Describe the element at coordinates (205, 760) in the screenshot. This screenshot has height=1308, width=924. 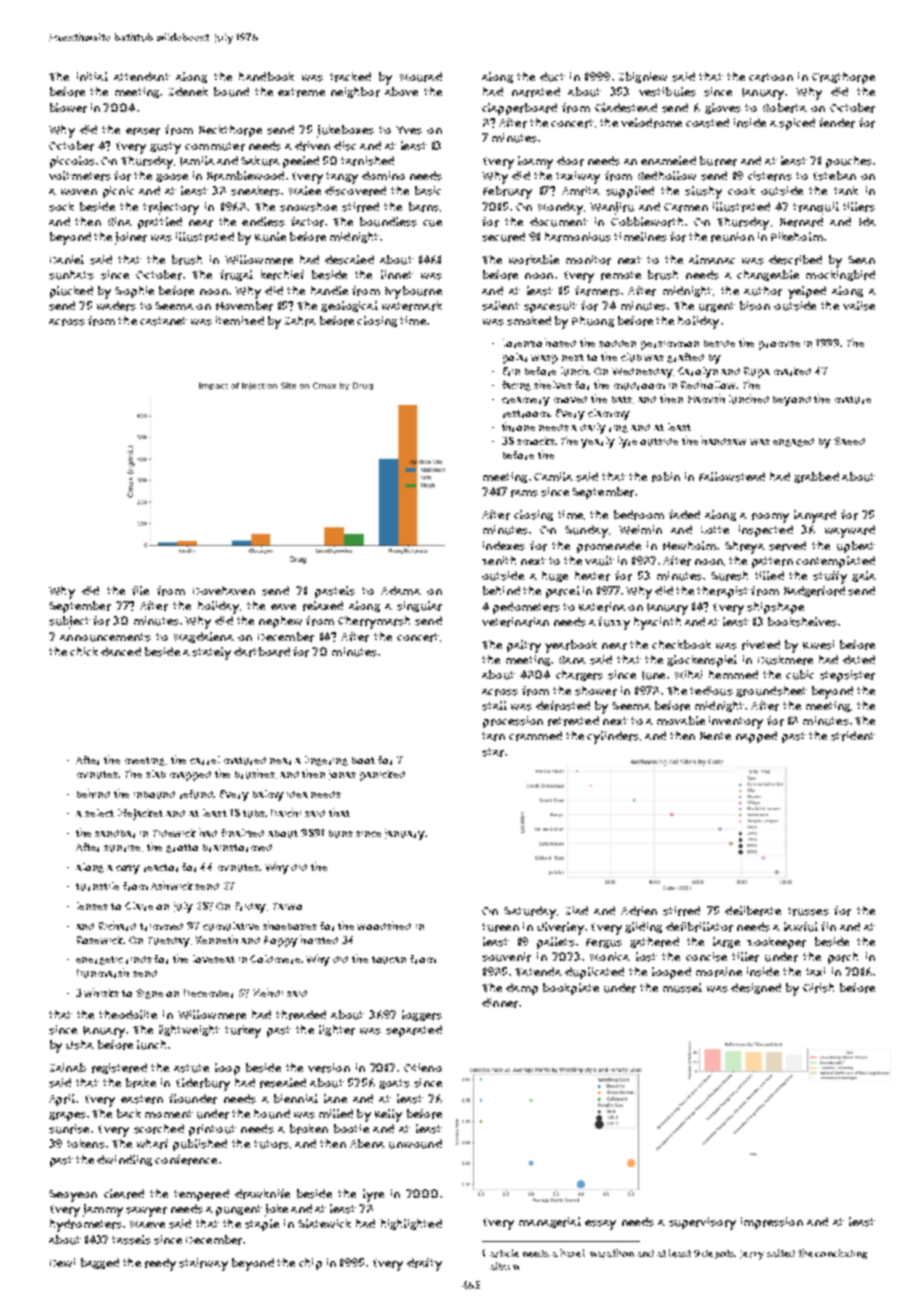
I see `carrel` at that location.
